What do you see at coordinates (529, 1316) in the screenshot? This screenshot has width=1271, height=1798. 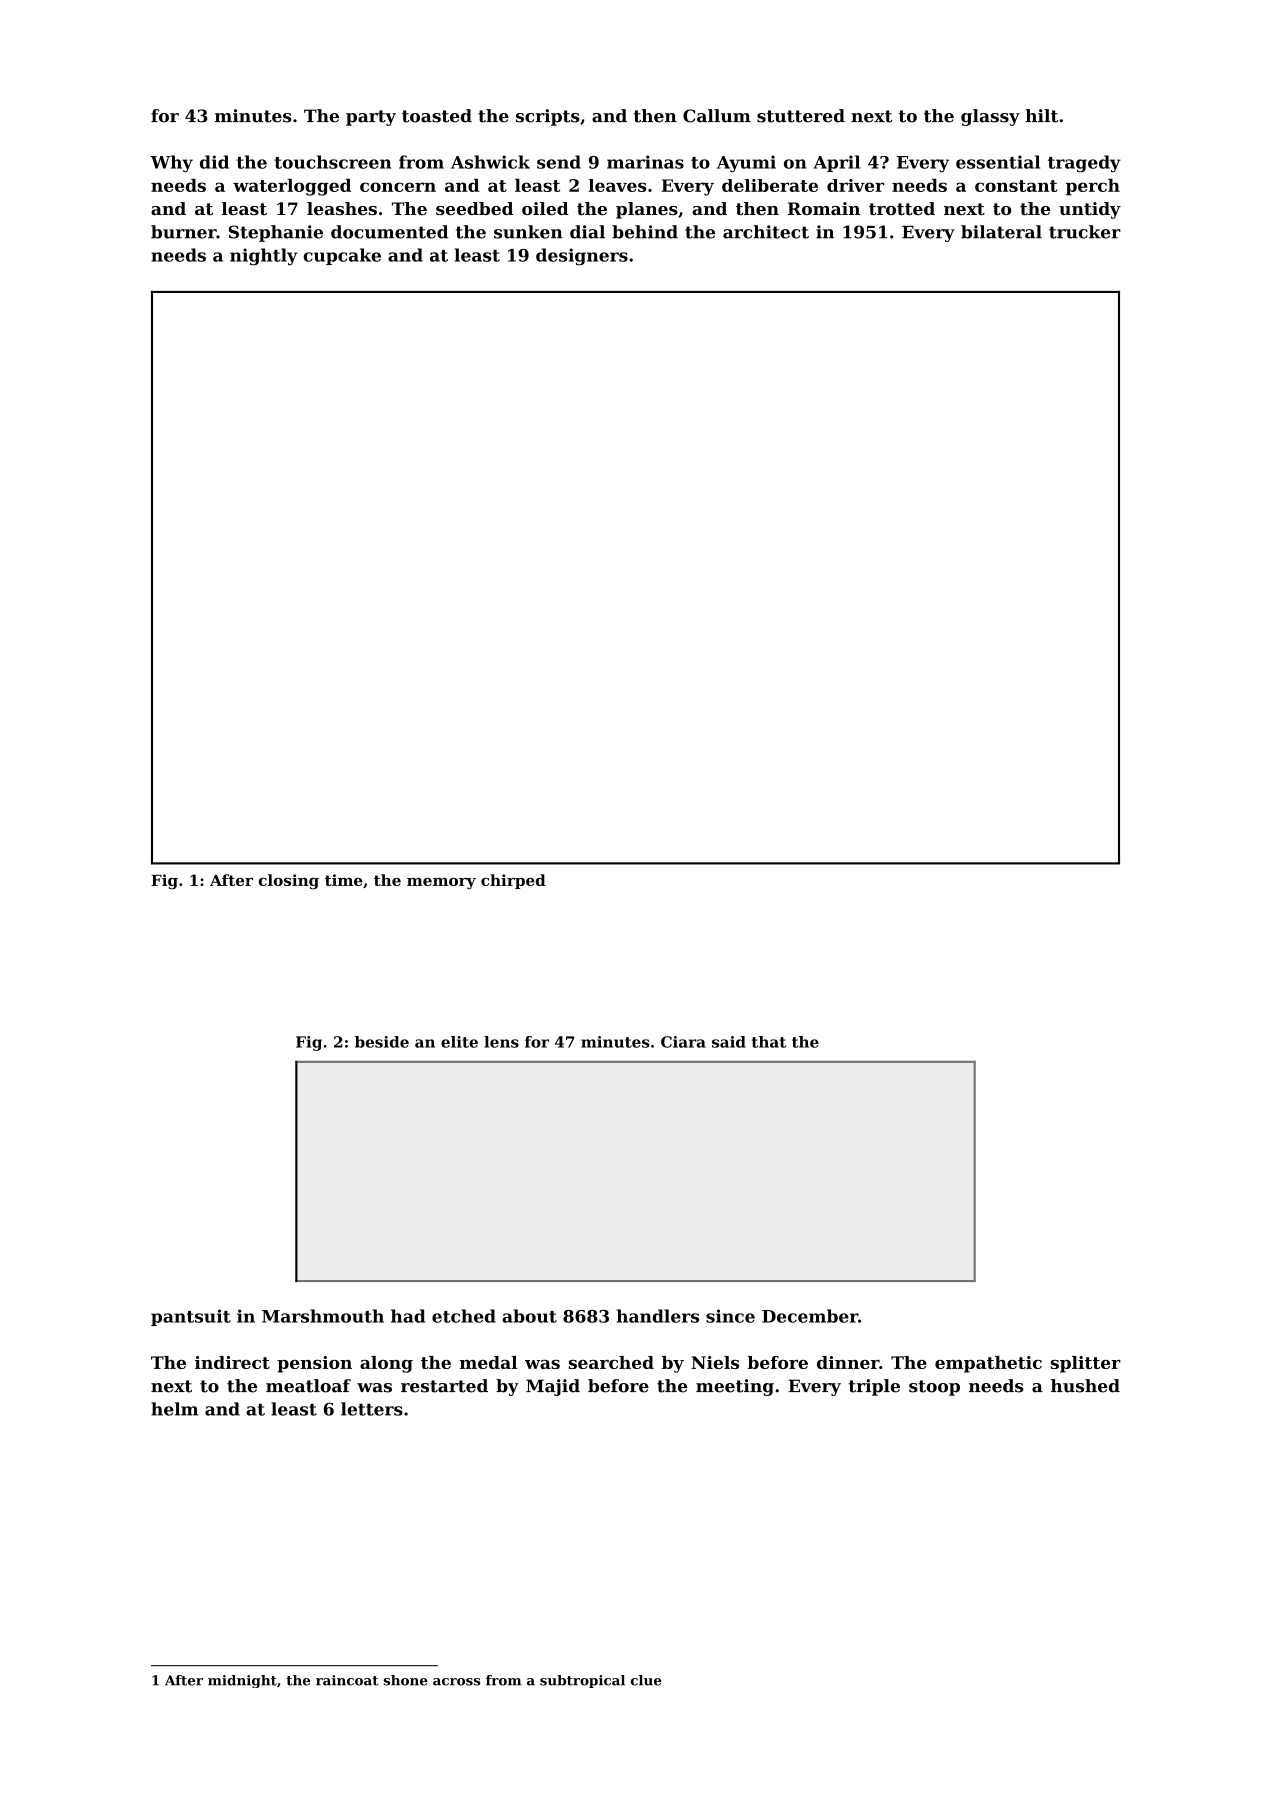 I see `about` at bounding box center [529, 1316].
